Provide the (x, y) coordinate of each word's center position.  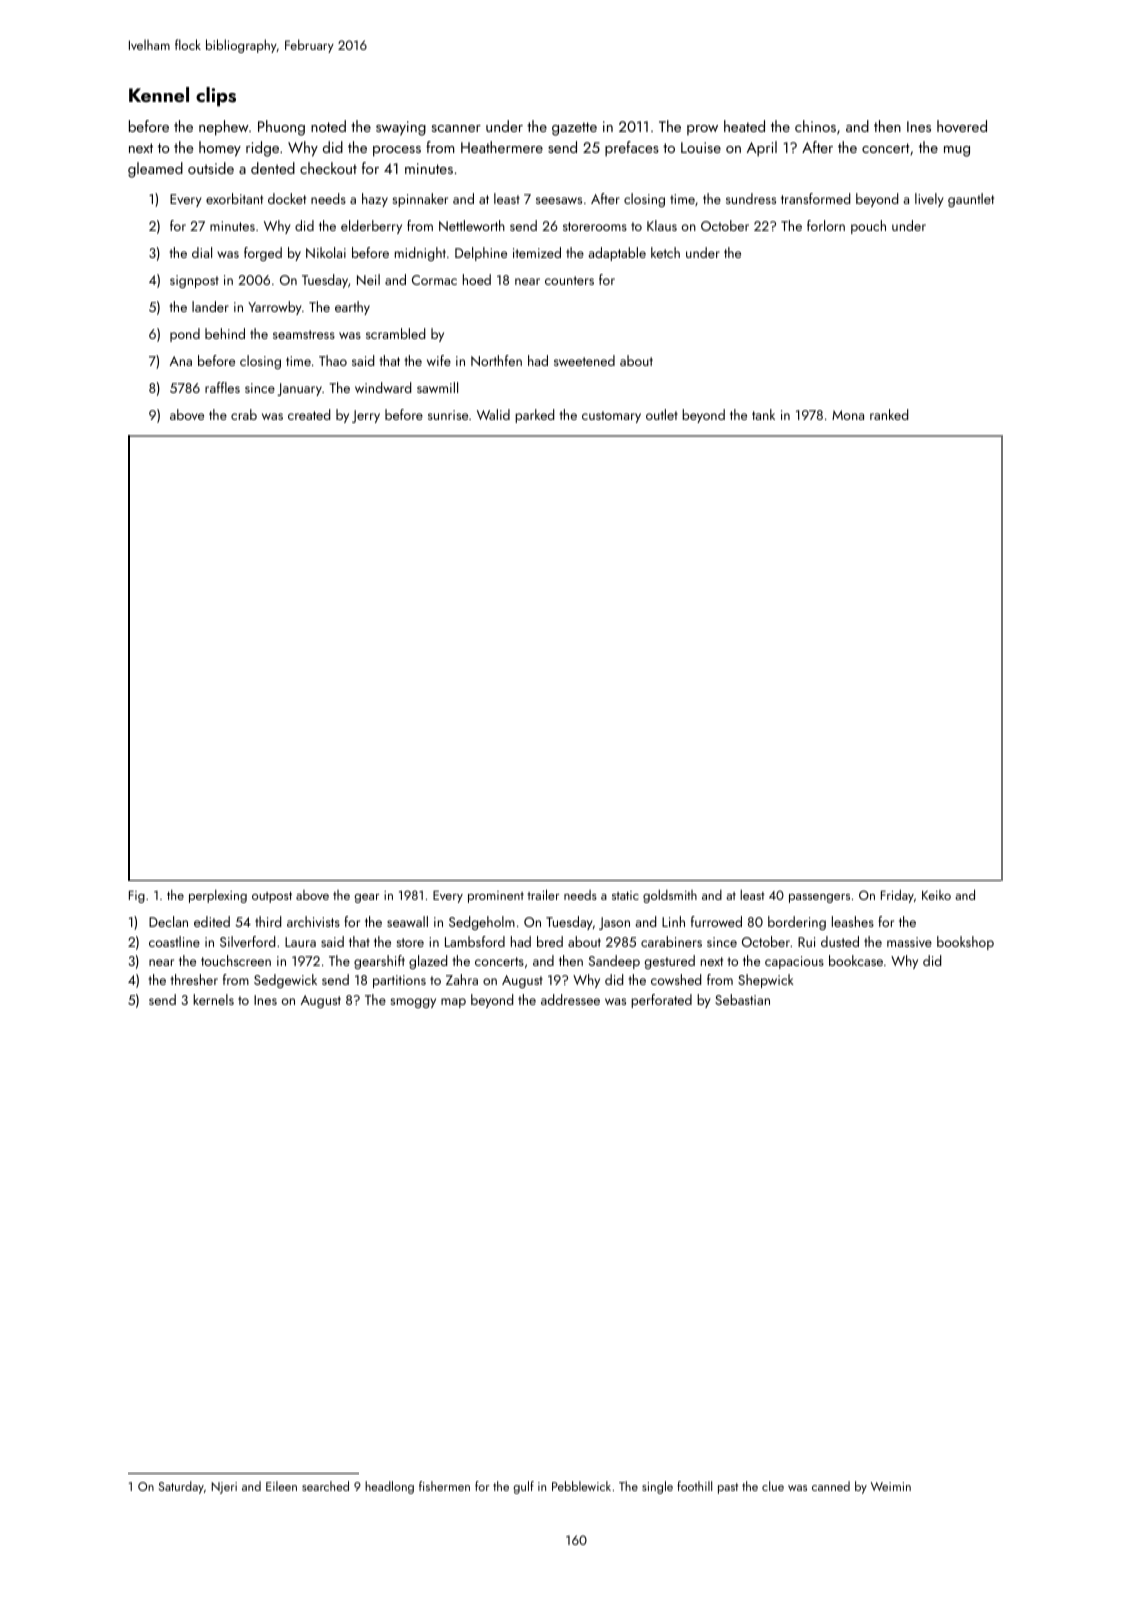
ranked (889, 414)
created (309, 414)
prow (702, 130)
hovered (962, 126)
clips (216, 97)
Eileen (281, 1486)
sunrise (448, 415)
